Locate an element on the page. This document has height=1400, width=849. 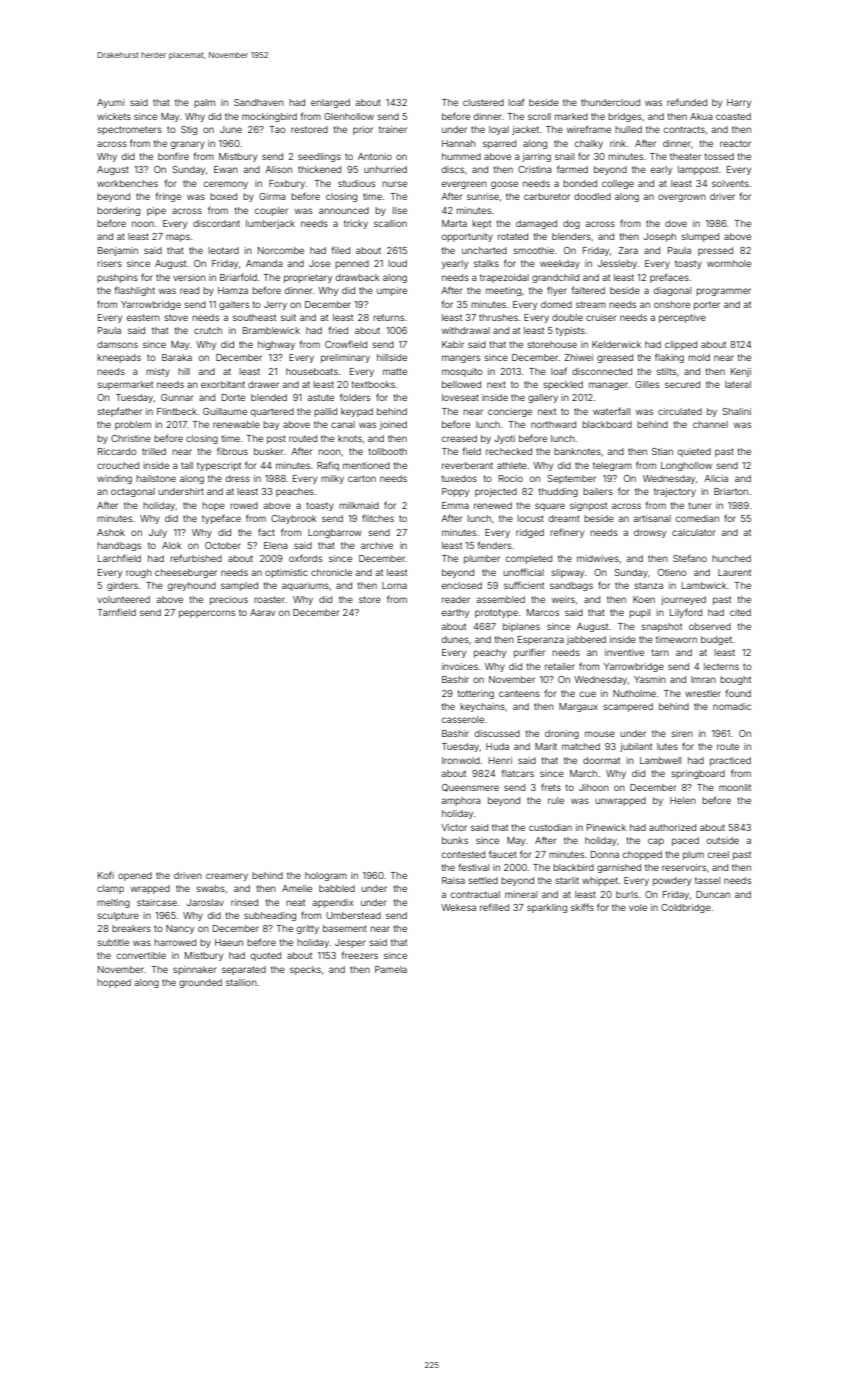
joined is located at coordinates (393, 425).
